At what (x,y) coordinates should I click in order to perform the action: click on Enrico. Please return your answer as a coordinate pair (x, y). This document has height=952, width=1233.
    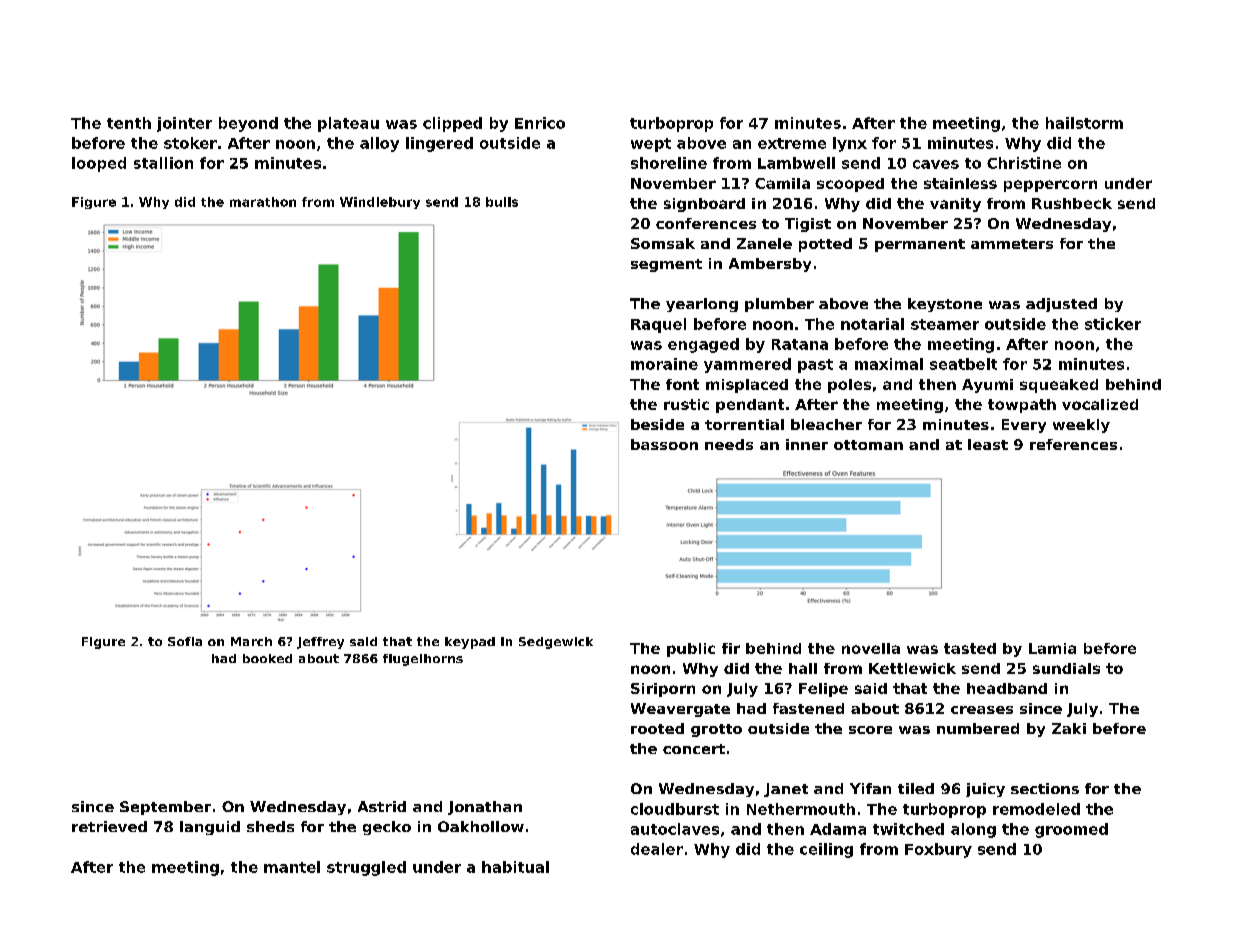
    Looking at the image, I should click on (540, 123).
